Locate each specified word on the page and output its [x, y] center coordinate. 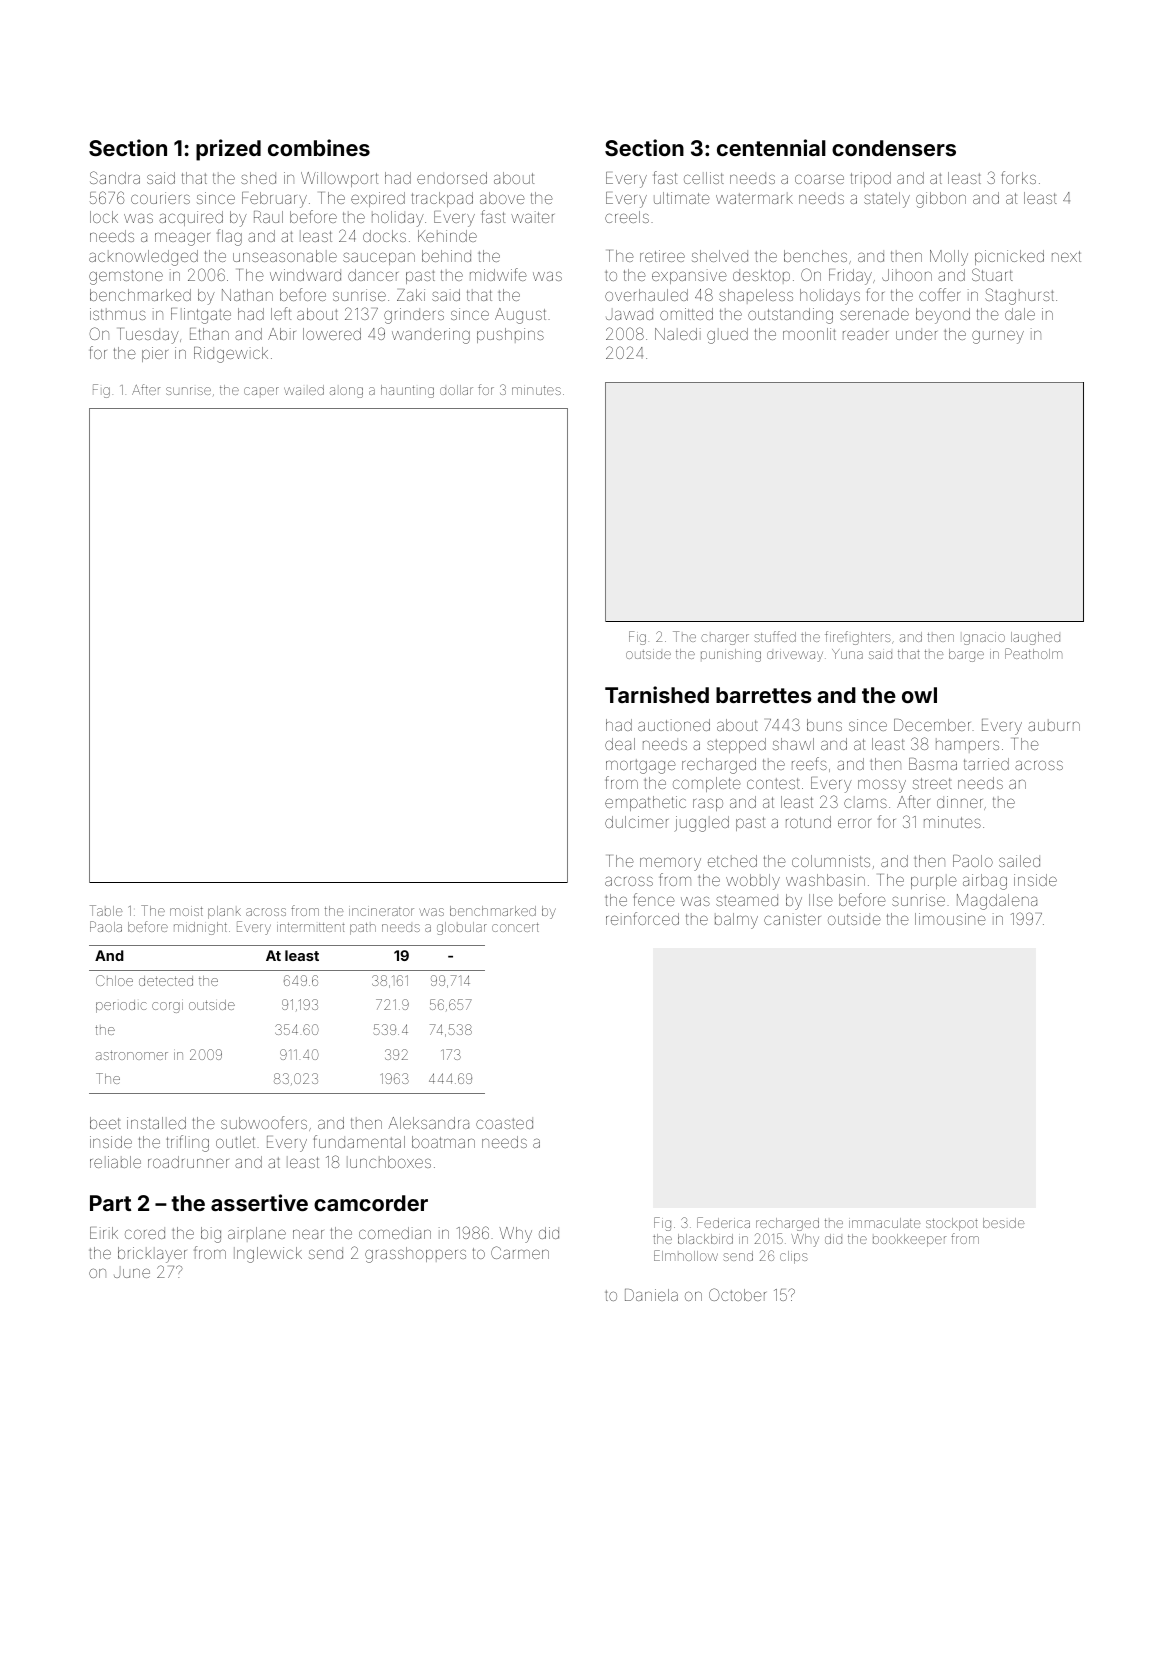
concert [515, 927]
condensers [894, 148]
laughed [1035, 638]
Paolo [973, 861]
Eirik [104, 1233]
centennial [771, 147]
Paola [106, 926]
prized [228, 150]
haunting [407, 391]
